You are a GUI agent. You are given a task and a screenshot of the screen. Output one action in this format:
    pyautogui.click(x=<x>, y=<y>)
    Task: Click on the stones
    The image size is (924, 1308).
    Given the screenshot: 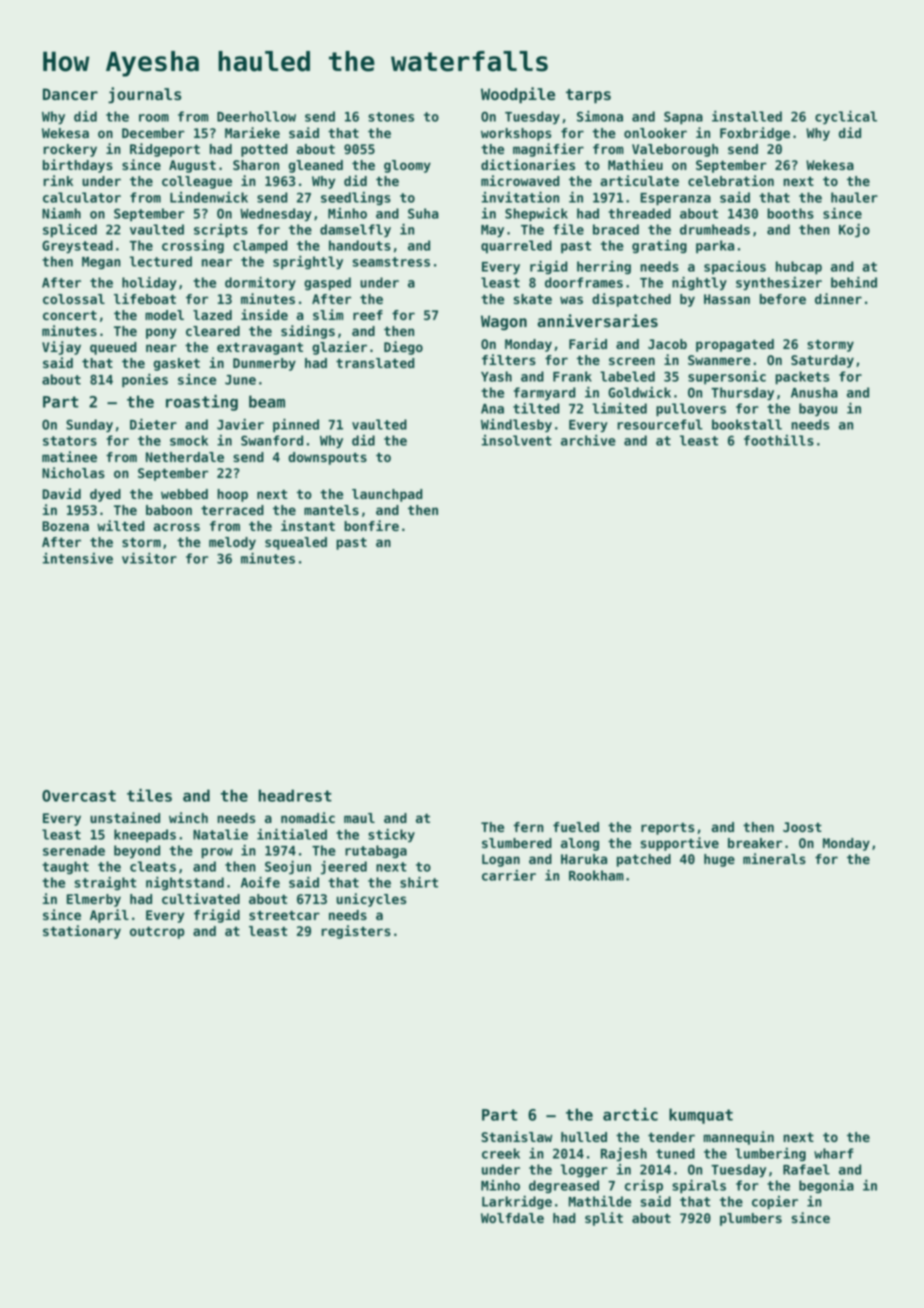 What is the action you would take?
    pyautogui.click(x=391, y=117)
